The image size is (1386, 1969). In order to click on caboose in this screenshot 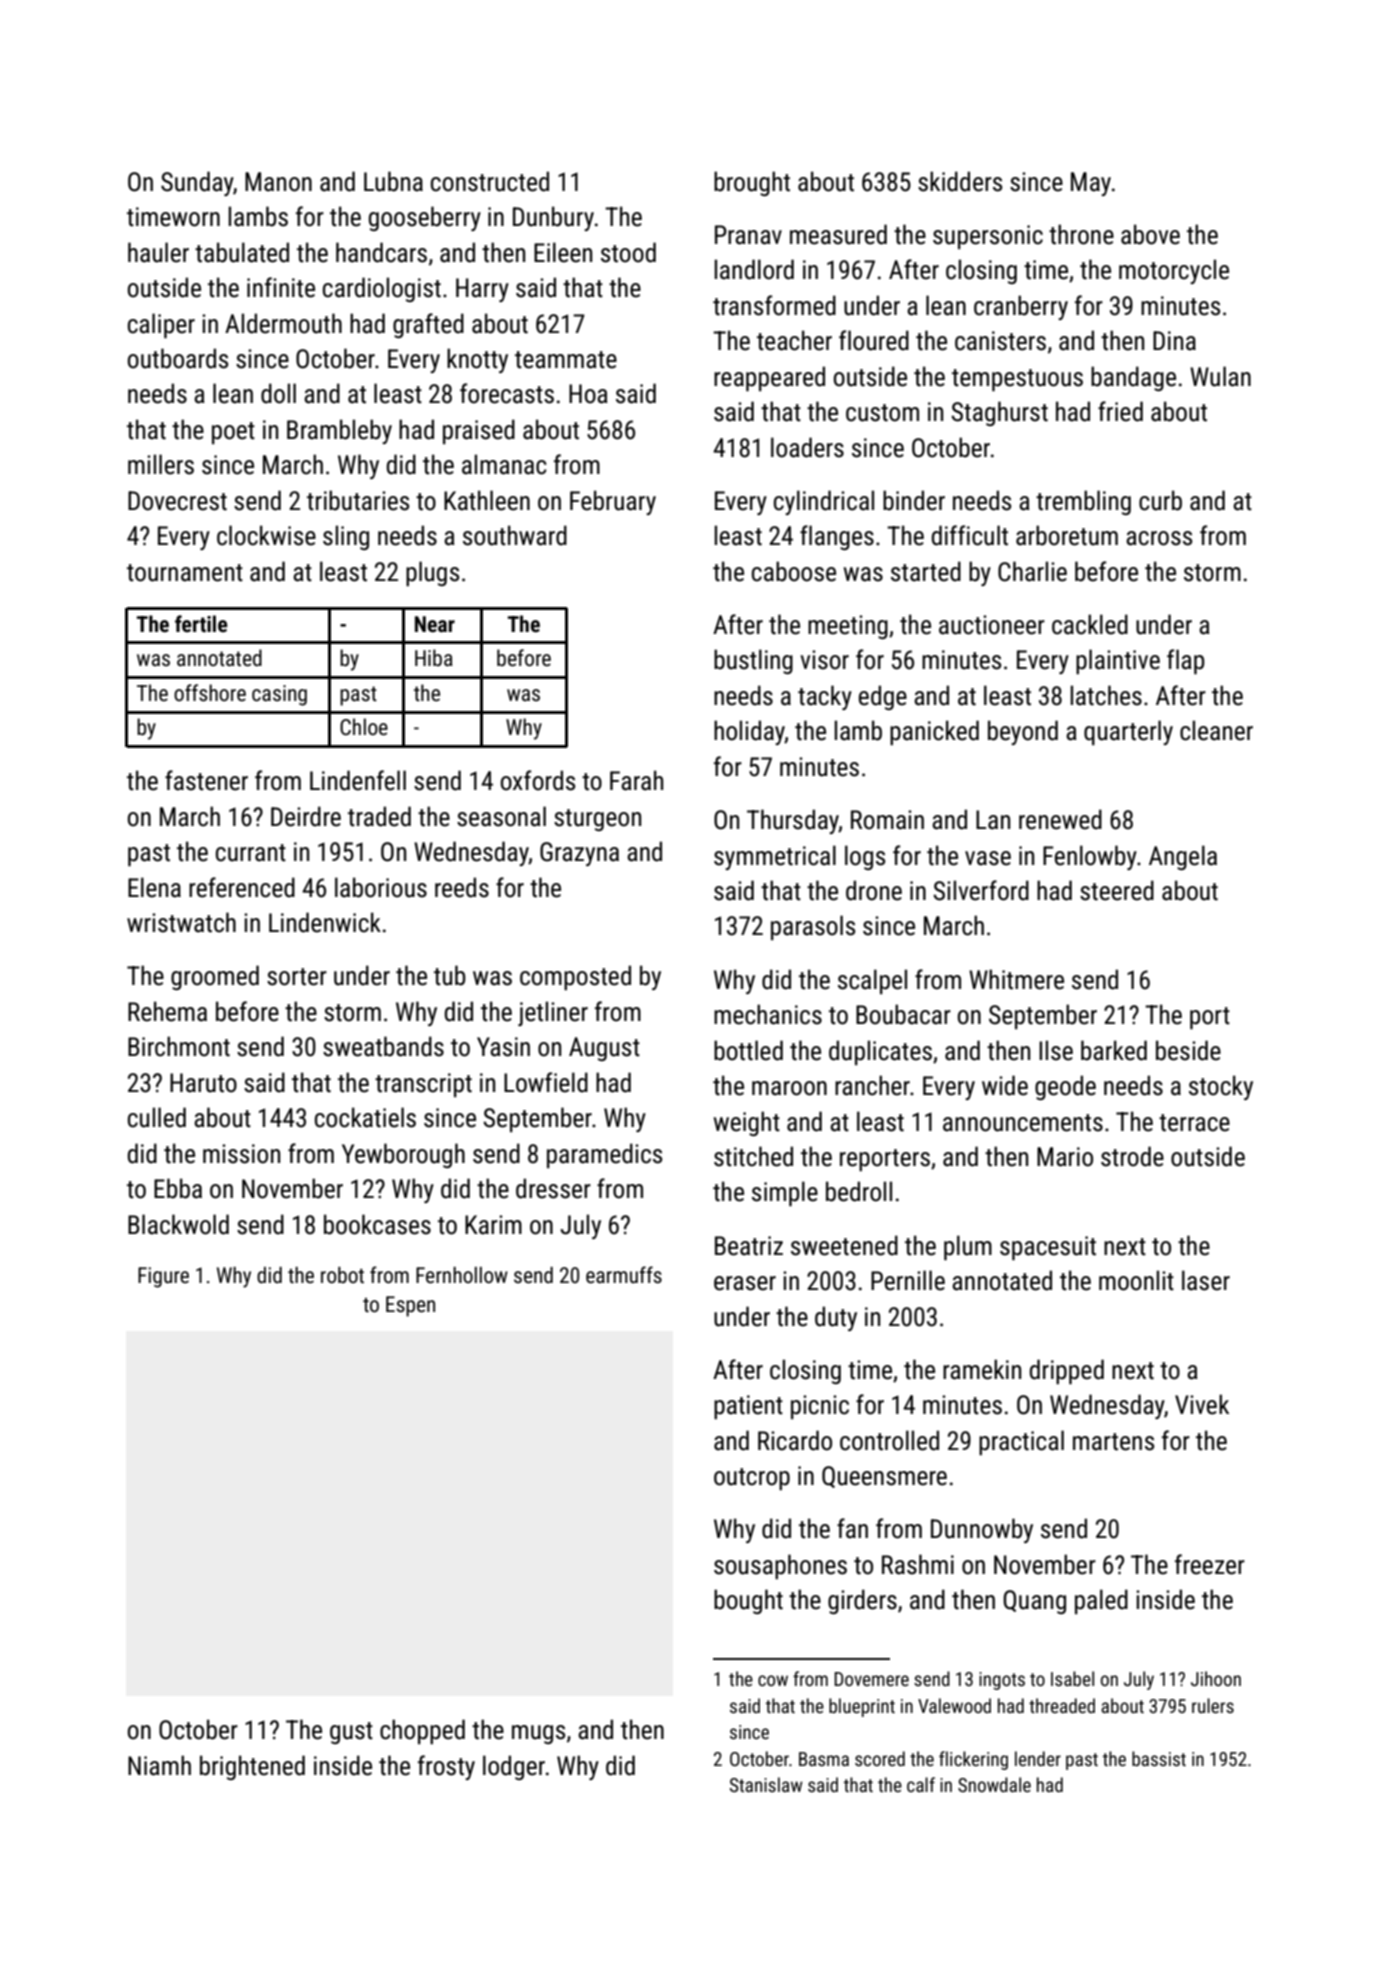, I will do `click(794, 571)`.
